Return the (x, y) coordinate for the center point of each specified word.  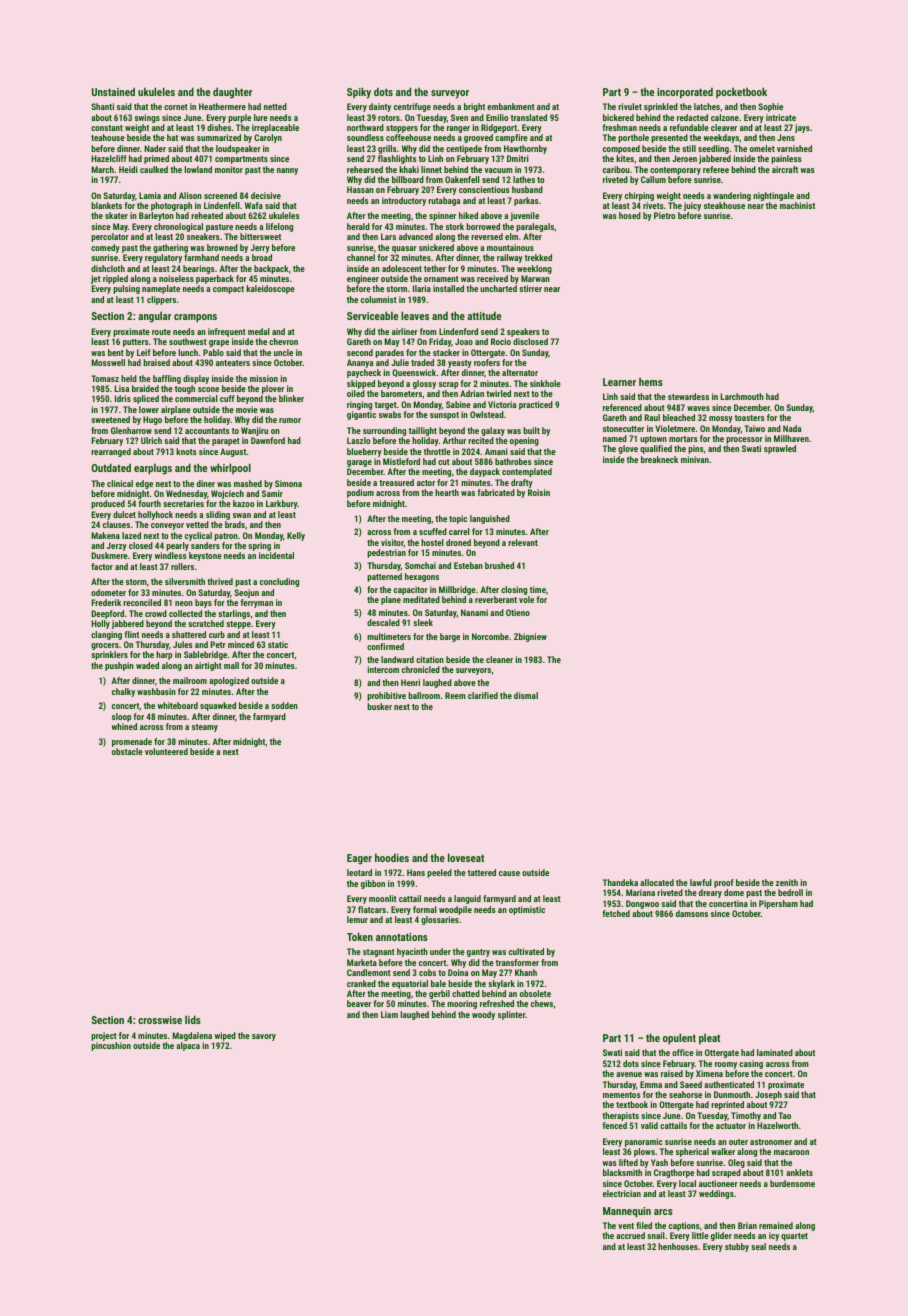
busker (379, 706)
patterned (384, 577)
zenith (787, 882)
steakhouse (724, 205)
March (103, 169)
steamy (205, 728)
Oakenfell (462, 179)
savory (264, 1037)
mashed (248, 483)
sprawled (780, 449)
